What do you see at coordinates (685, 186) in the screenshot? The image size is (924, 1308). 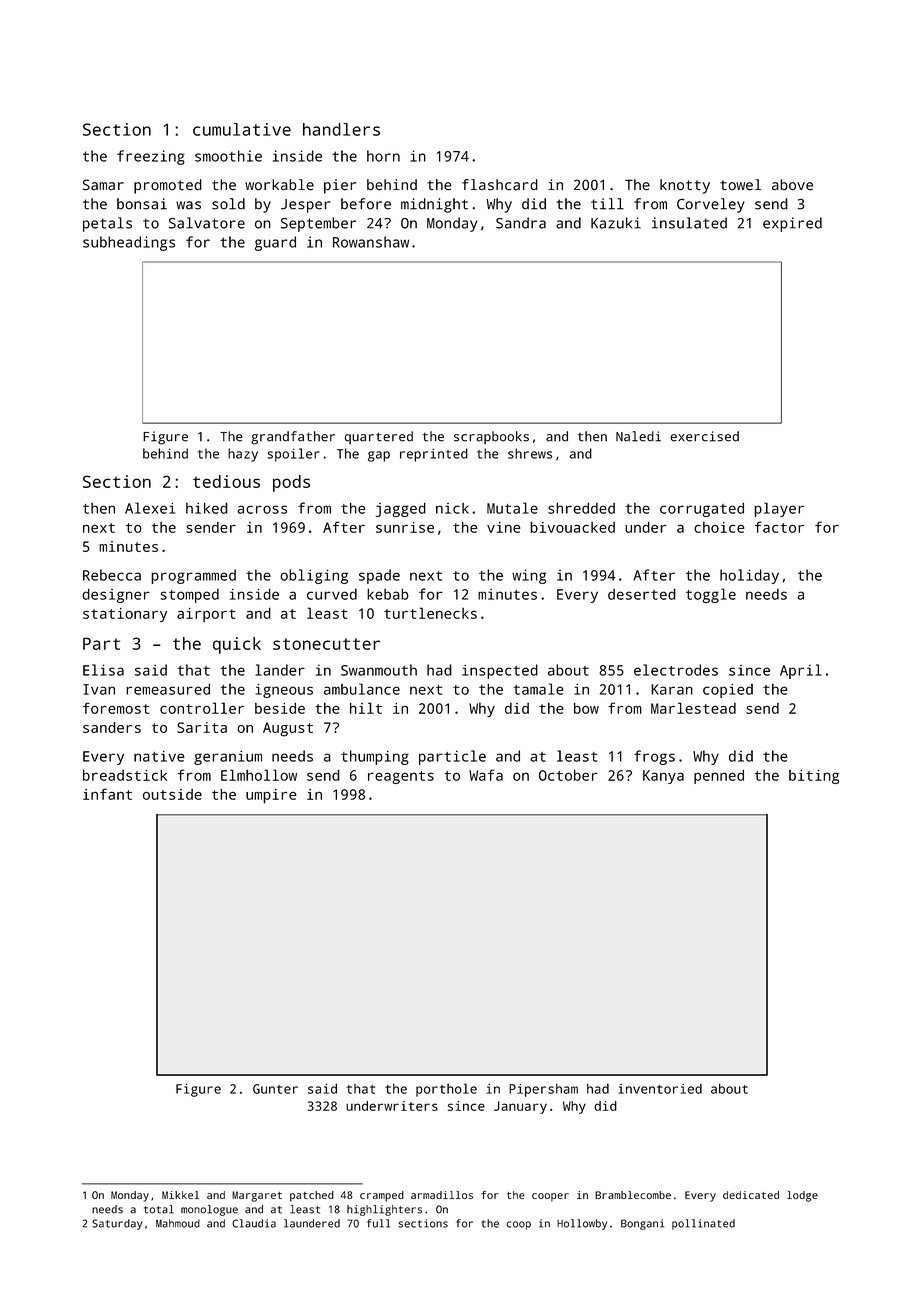 I see `knotty` at bounding box center [685, 186].
